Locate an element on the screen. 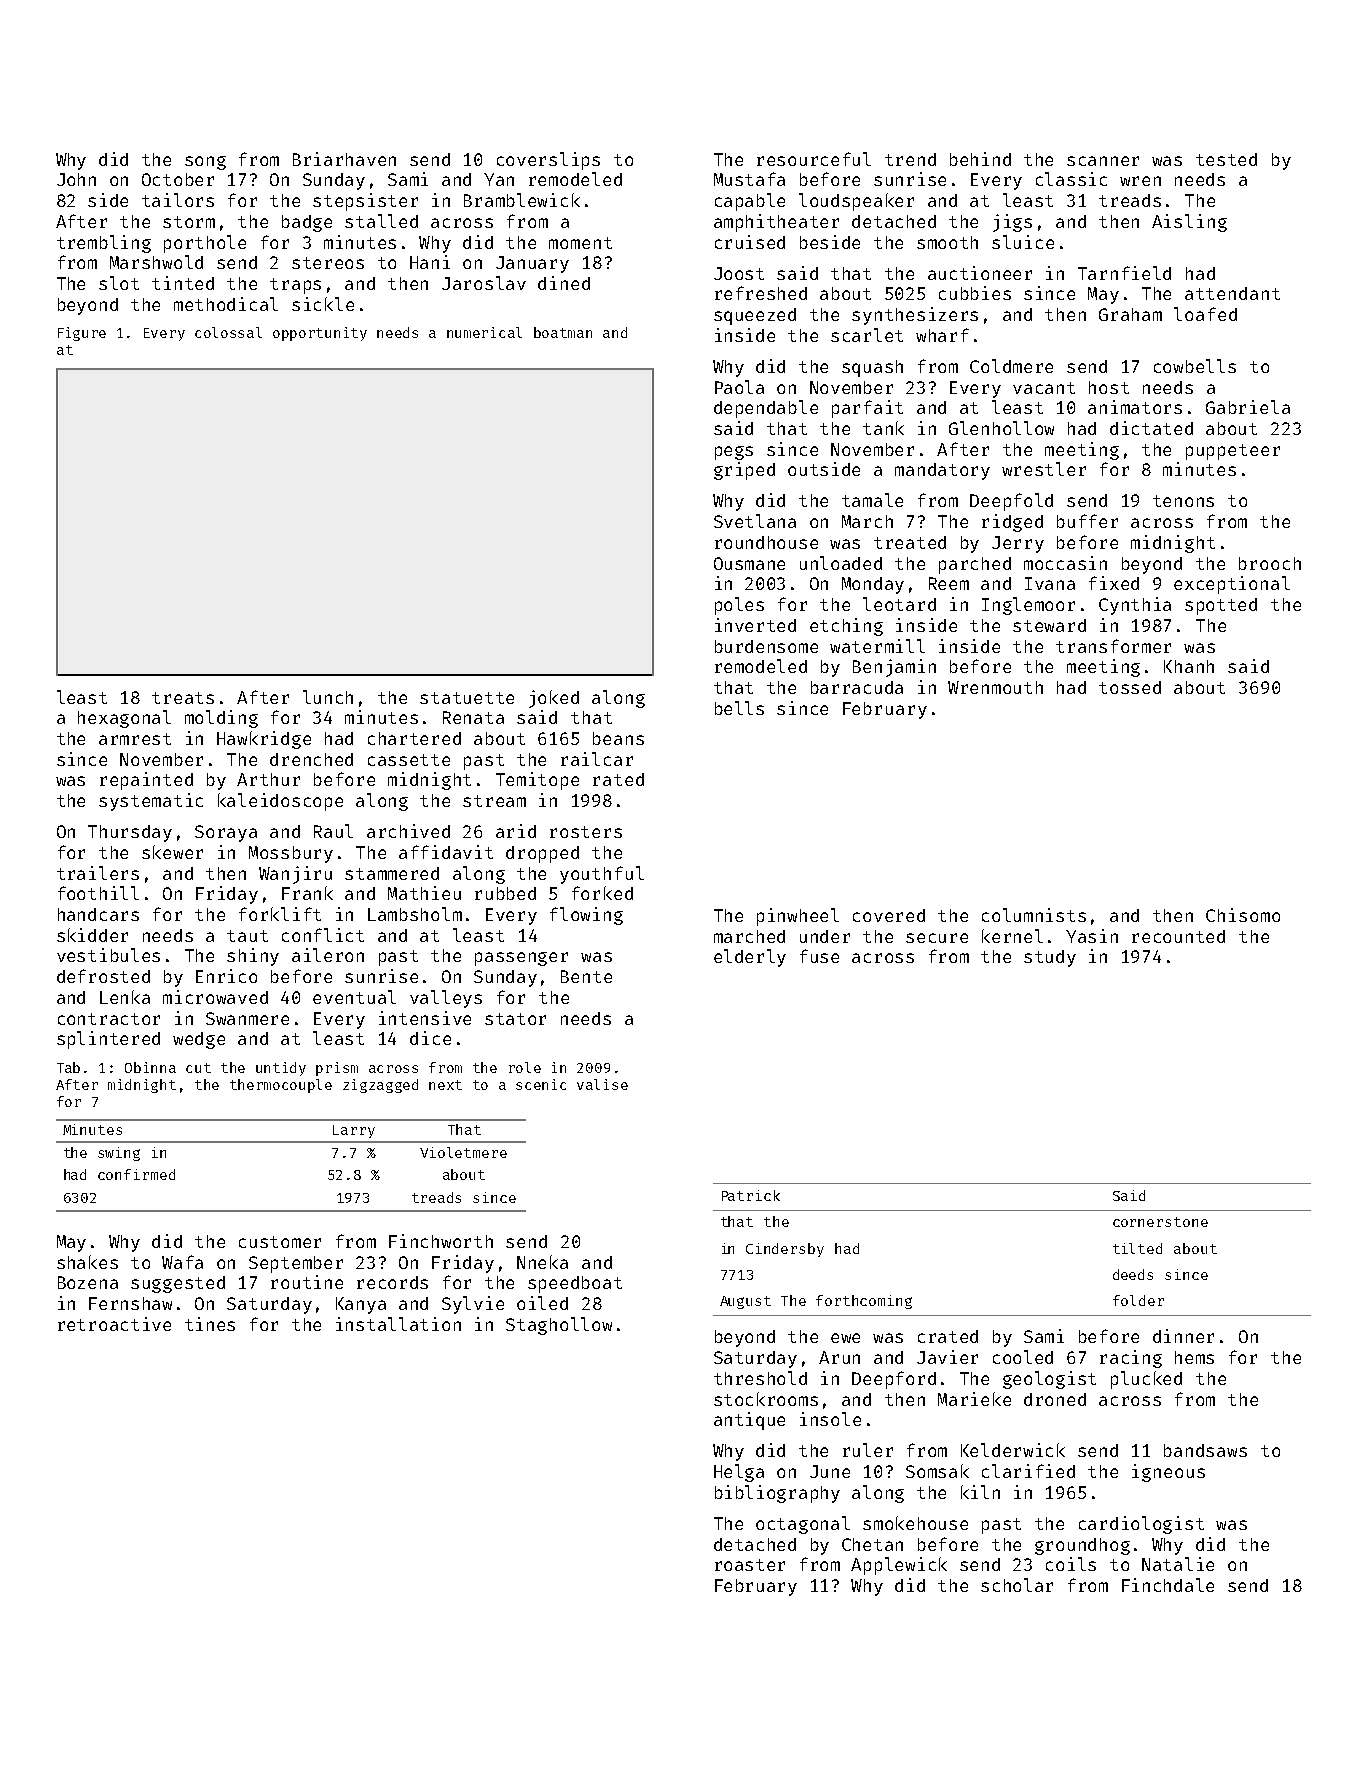 This screenshot has height=1768, width=1367. roaster is located at coordinates (750, 1565).
